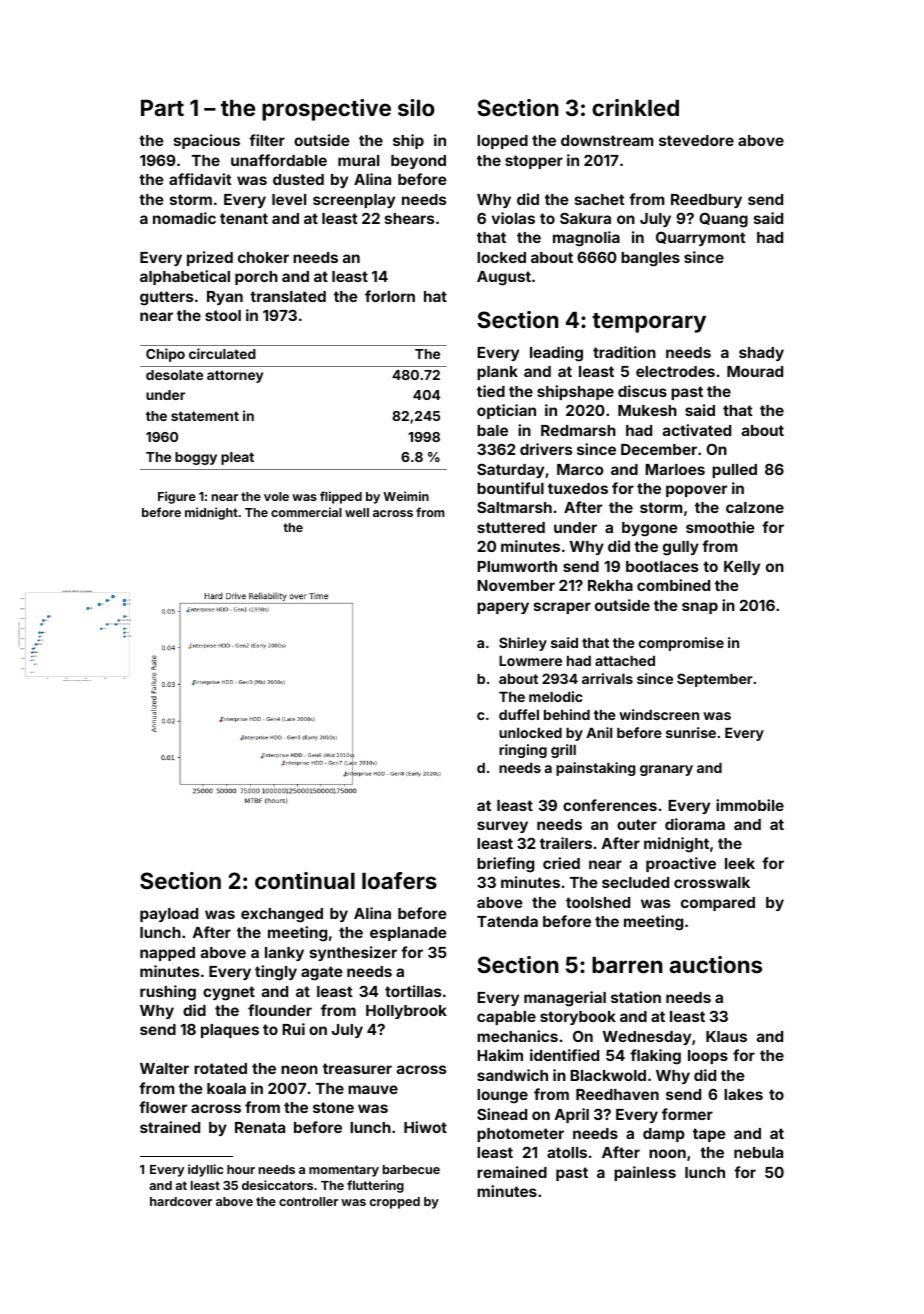 The width and height of the image is (924, 1314). I want to click on continual, so click(305, 880).
